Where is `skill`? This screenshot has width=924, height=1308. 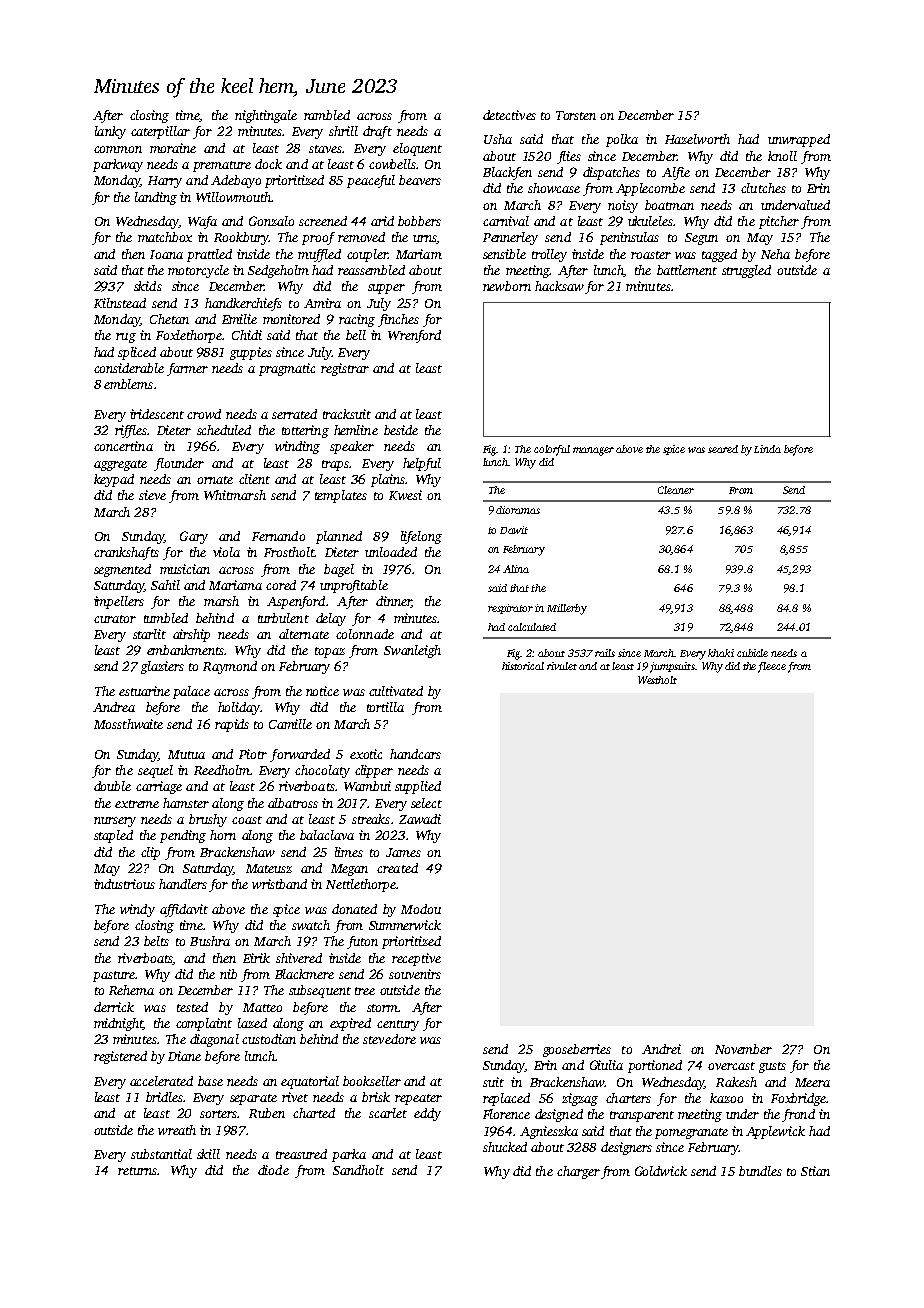 skill is located at coordinates (208, 1154).
